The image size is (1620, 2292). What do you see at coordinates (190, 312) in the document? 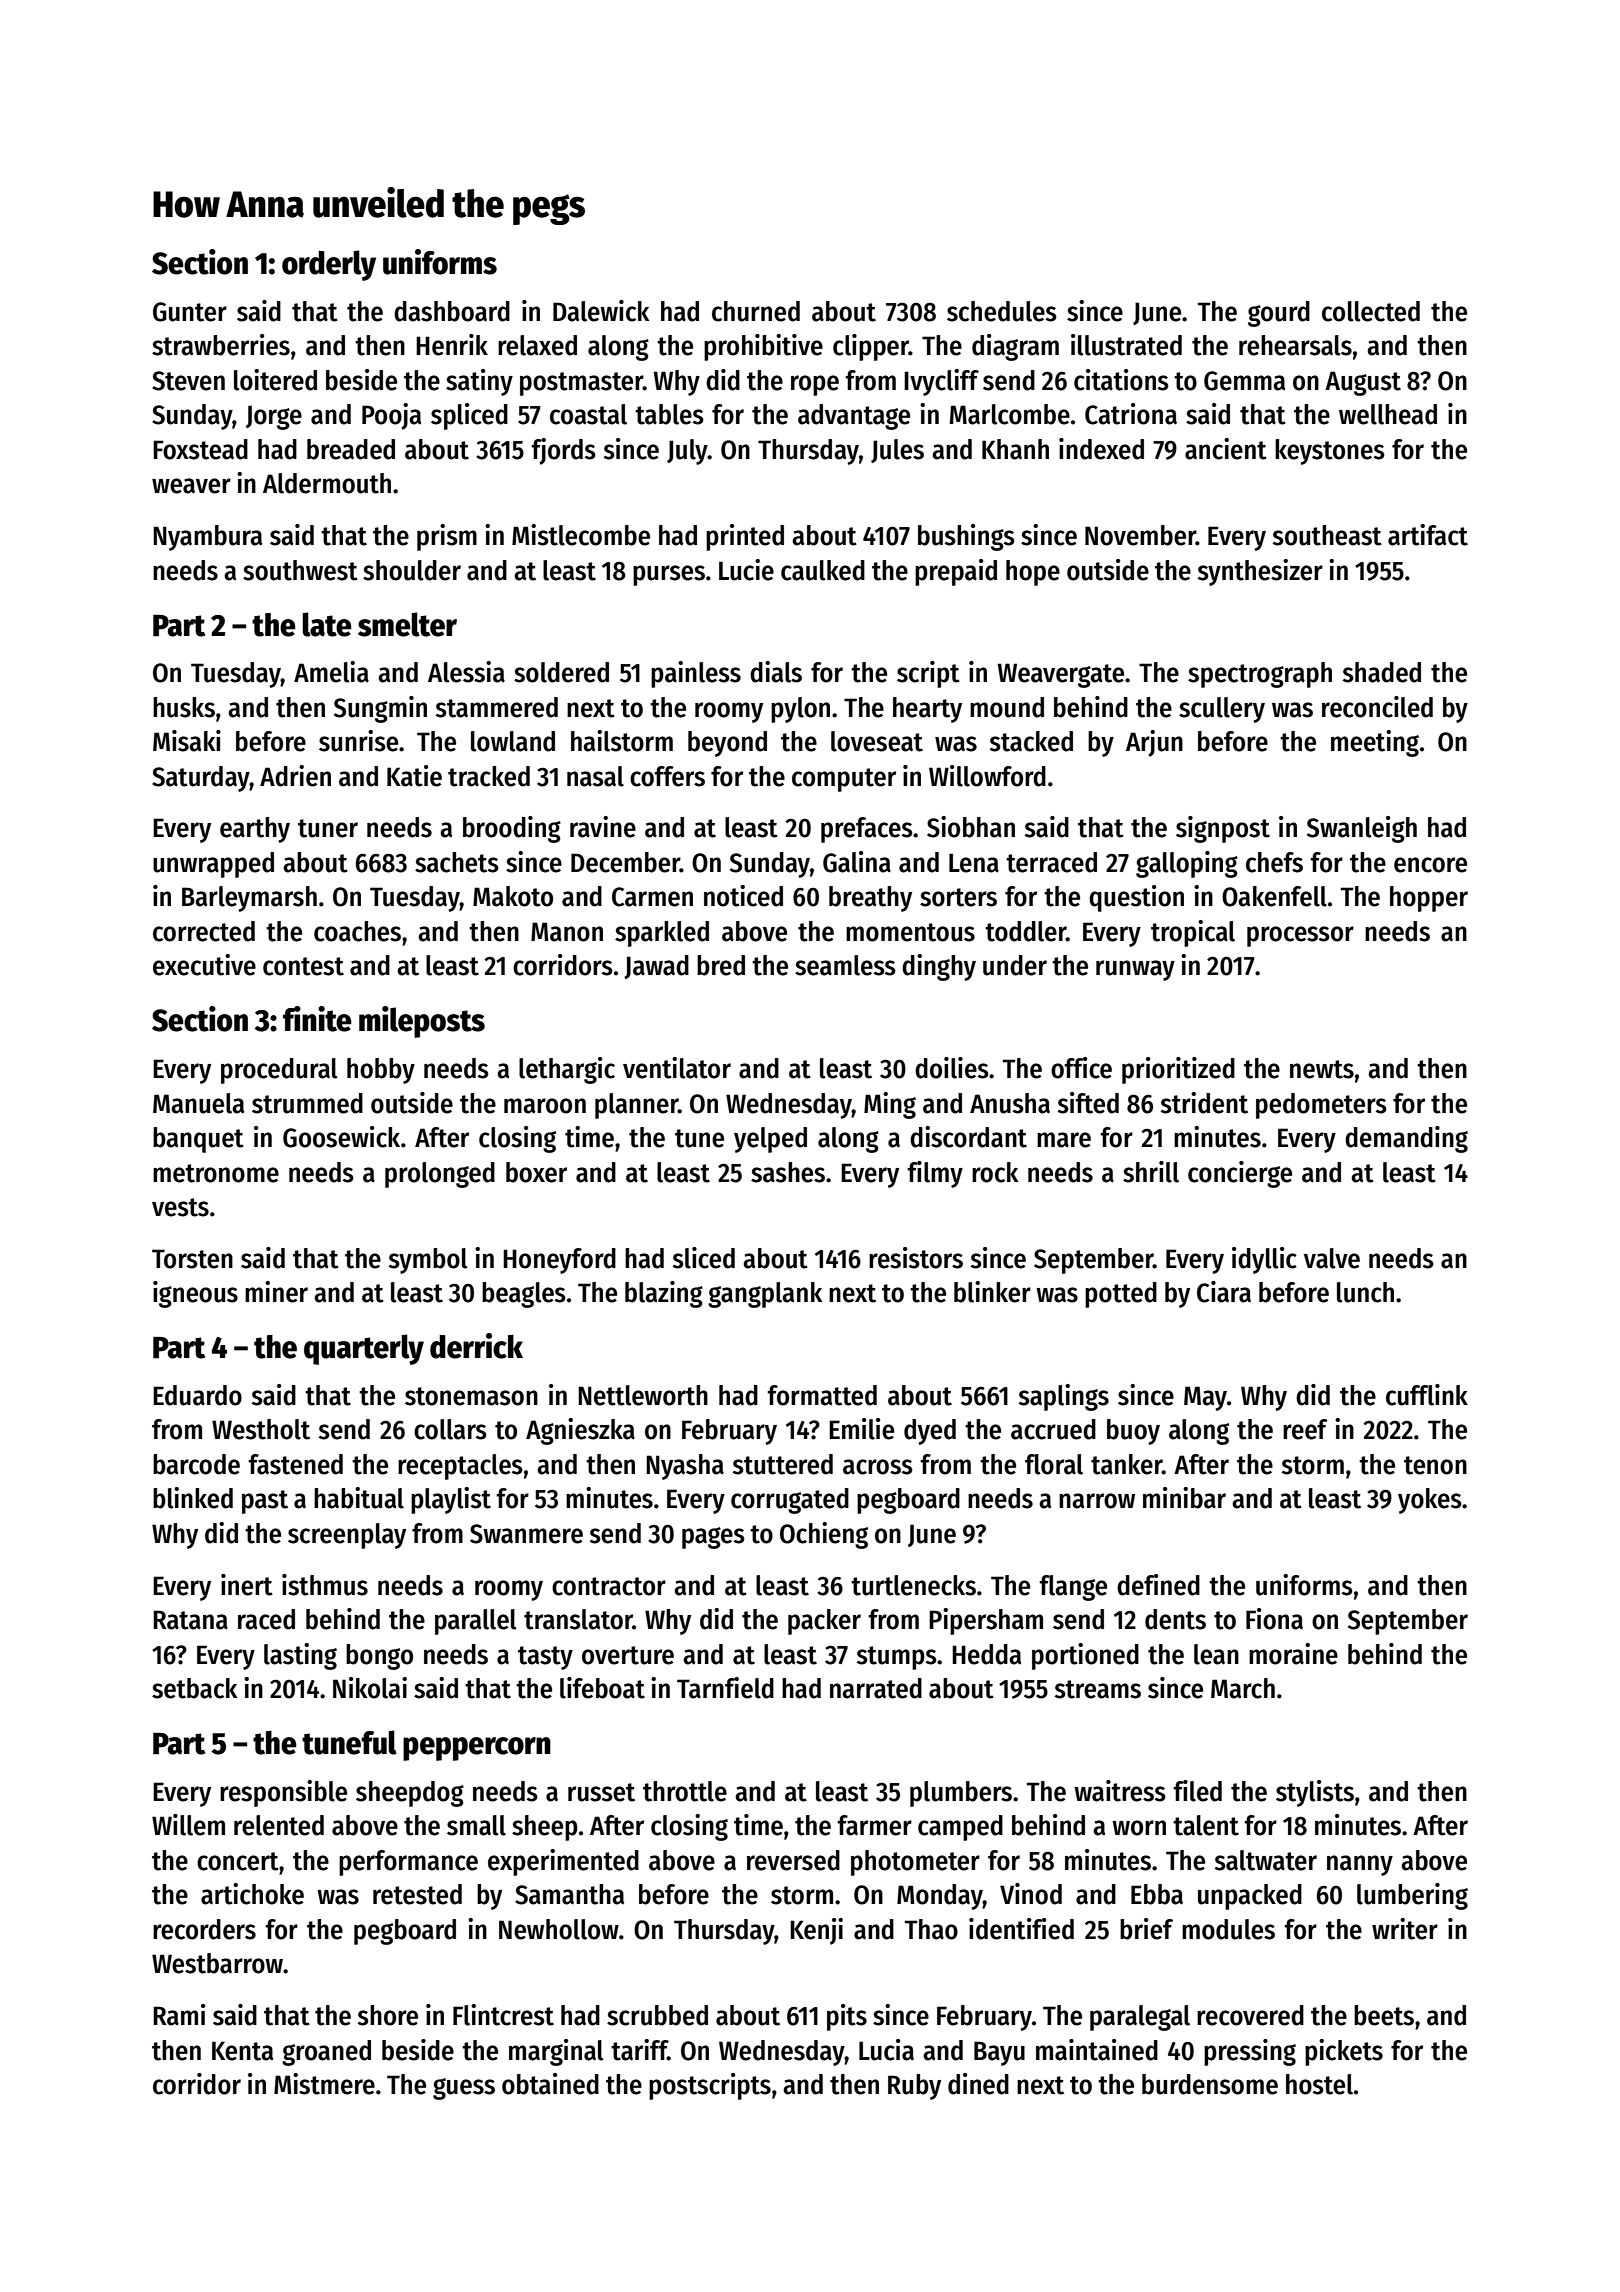
I see `Gunter` at bounding box center [190, 312].
